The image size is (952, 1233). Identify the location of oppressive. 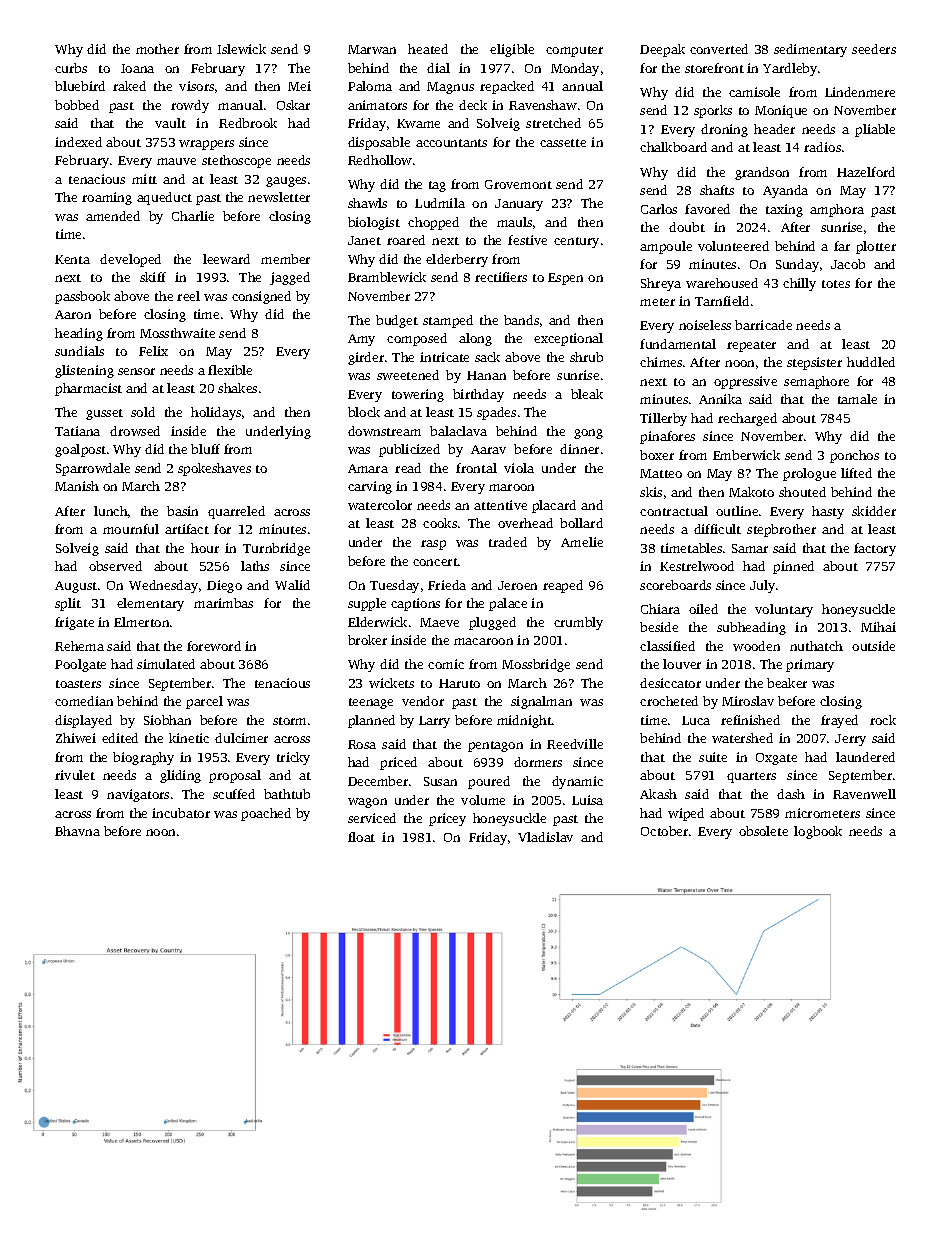
(745, 382).
